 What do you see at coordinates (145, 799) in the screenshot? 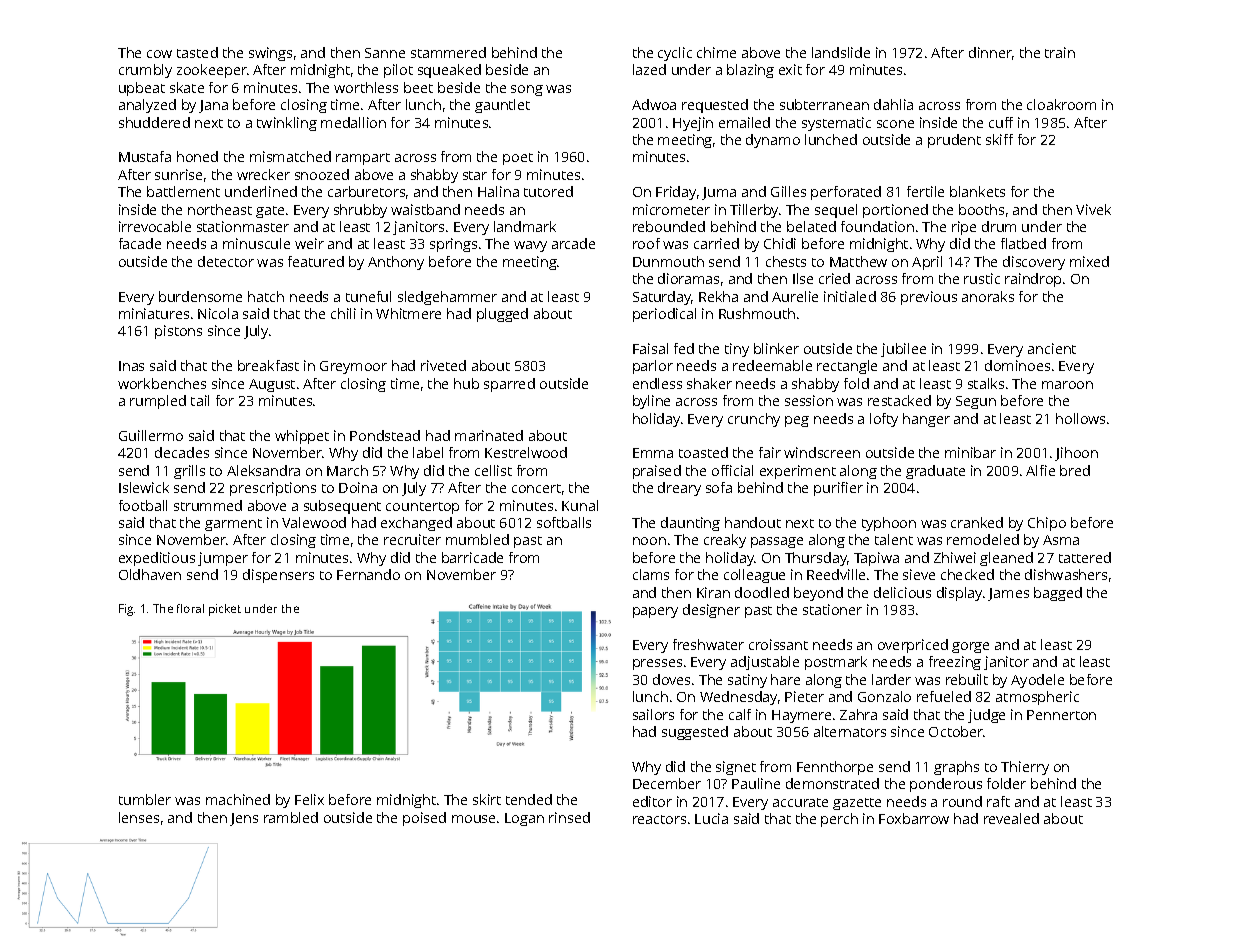
I see `tumbler` at bounding box center [145, 799].
